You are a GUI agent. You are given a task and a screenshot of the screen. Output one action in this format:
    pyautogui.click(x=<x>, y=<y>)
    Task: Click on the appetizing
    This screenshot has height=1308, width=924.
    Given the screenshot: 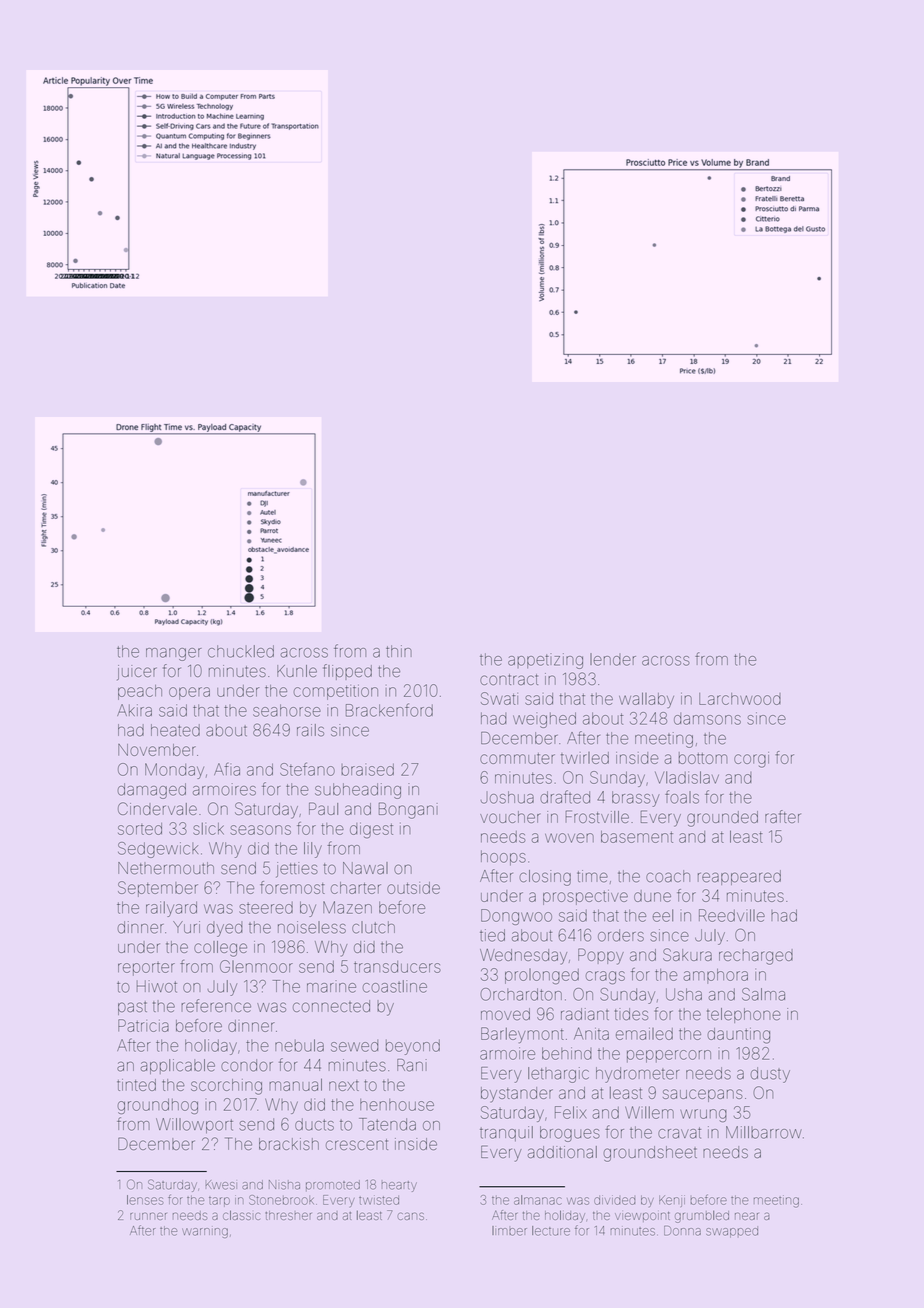 What is the action you would take?
    pyautogui.click(x=545, y=661)
